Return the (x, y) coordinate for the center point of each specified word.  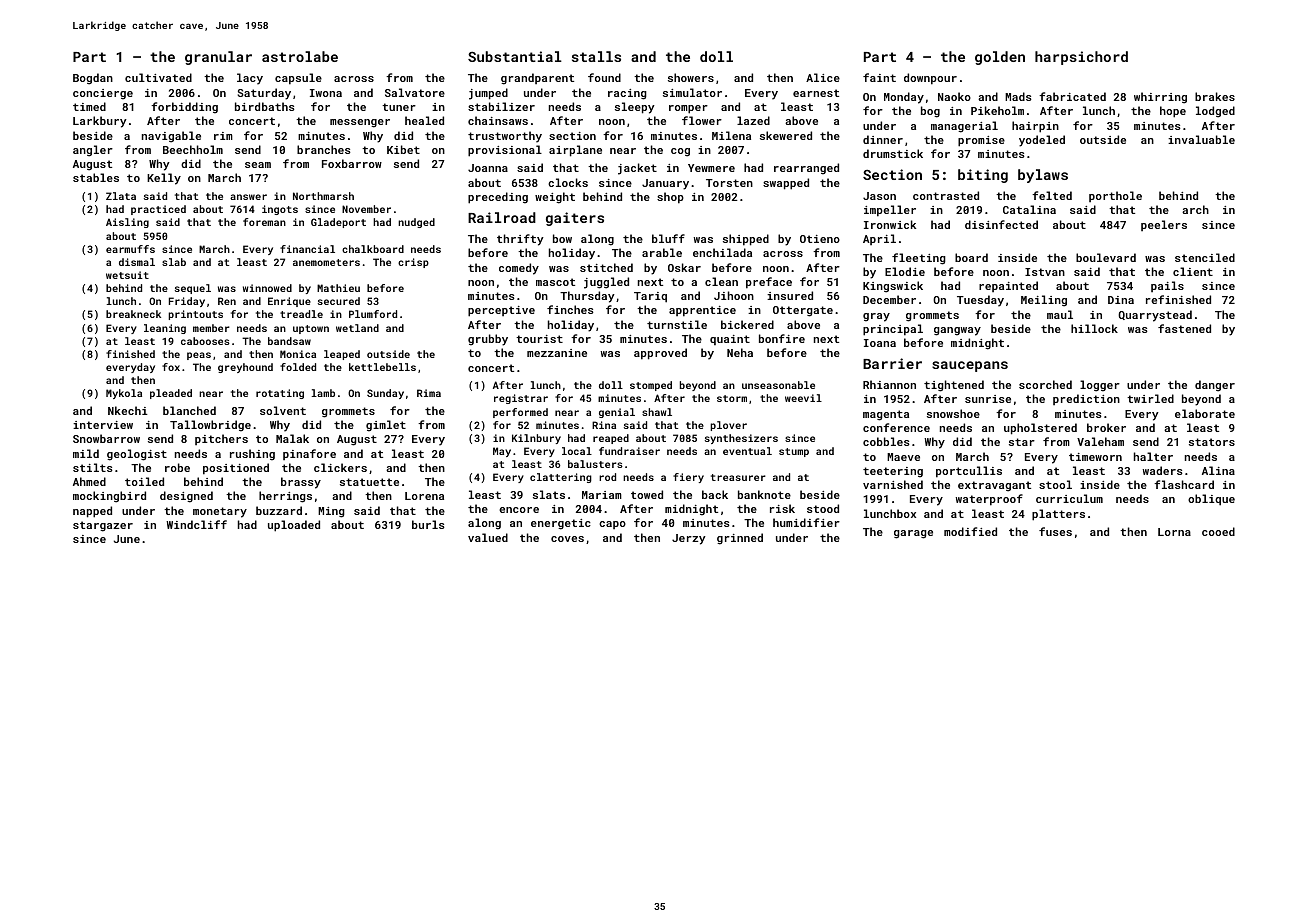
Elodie (905, 271)
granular (218, 58)
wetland (357, 328)
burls (428, 524)
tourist (539, 339)
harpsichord (1081, 58)
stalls (596, 56)
